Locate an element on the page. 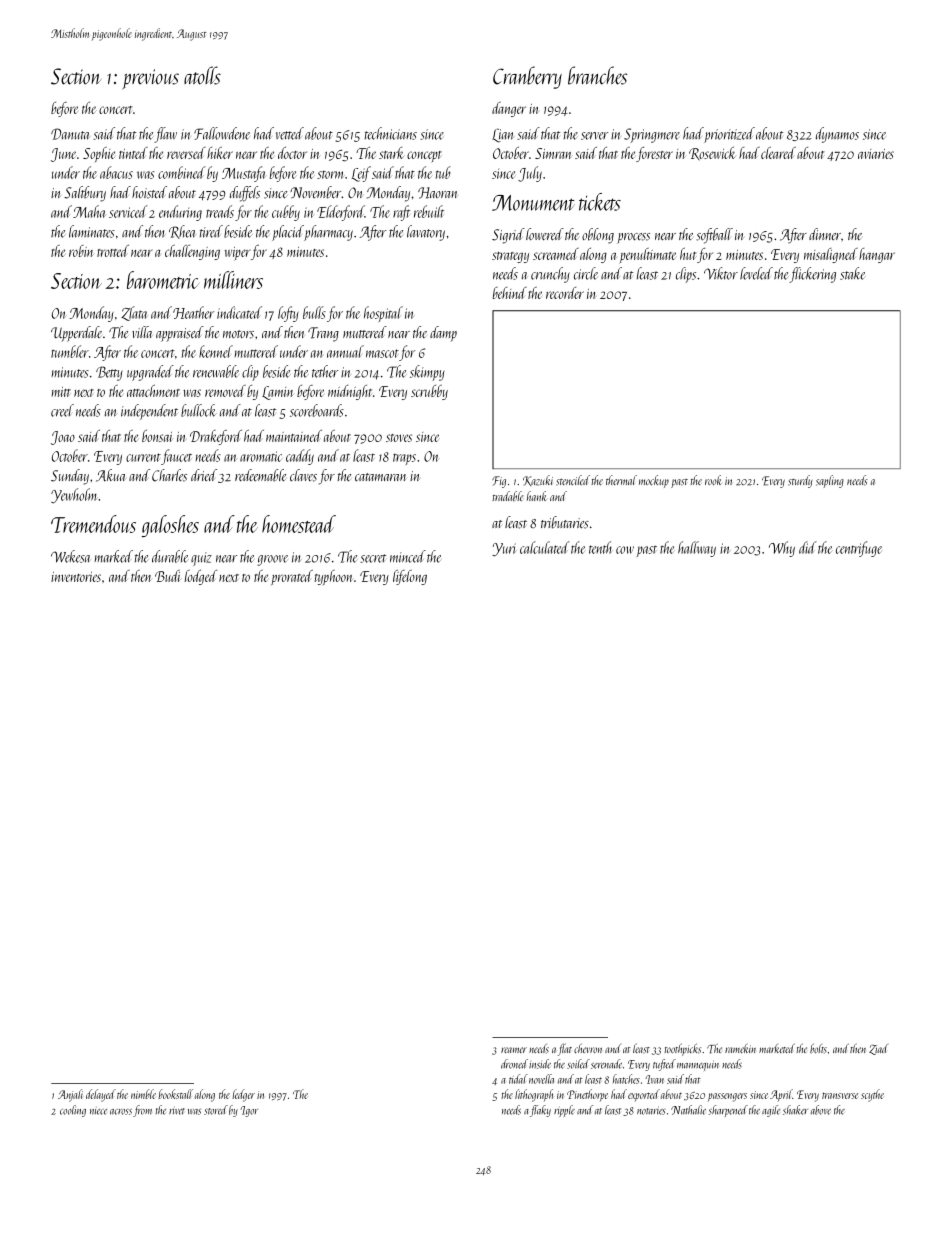 The height and width of the document is (1233, 952). centrifuge is located at coordinates (859, 549).
